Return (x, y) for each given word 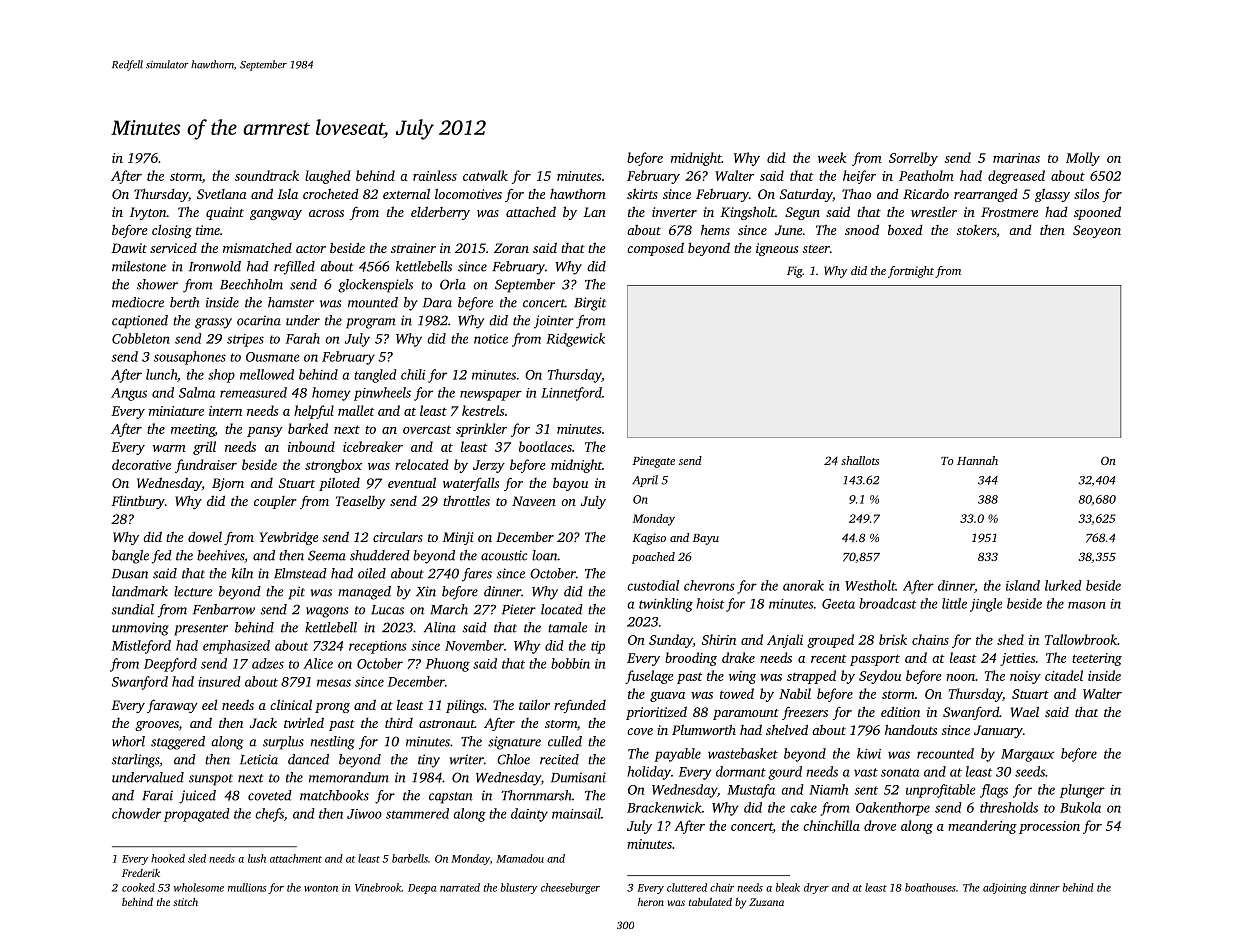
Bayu (706, 539)
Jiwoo (364, 814)
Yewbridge (289, 538)
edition (900, 711)
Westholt (870, 585)
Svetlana (222, 194)
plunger (1082, 791)
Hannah (977, 460)
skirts (642, 193)
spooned (1097, 213)
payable (677, 755)
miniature (176, 411)
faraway (172, 706)
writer (467, 759)
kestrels (483, 410)
